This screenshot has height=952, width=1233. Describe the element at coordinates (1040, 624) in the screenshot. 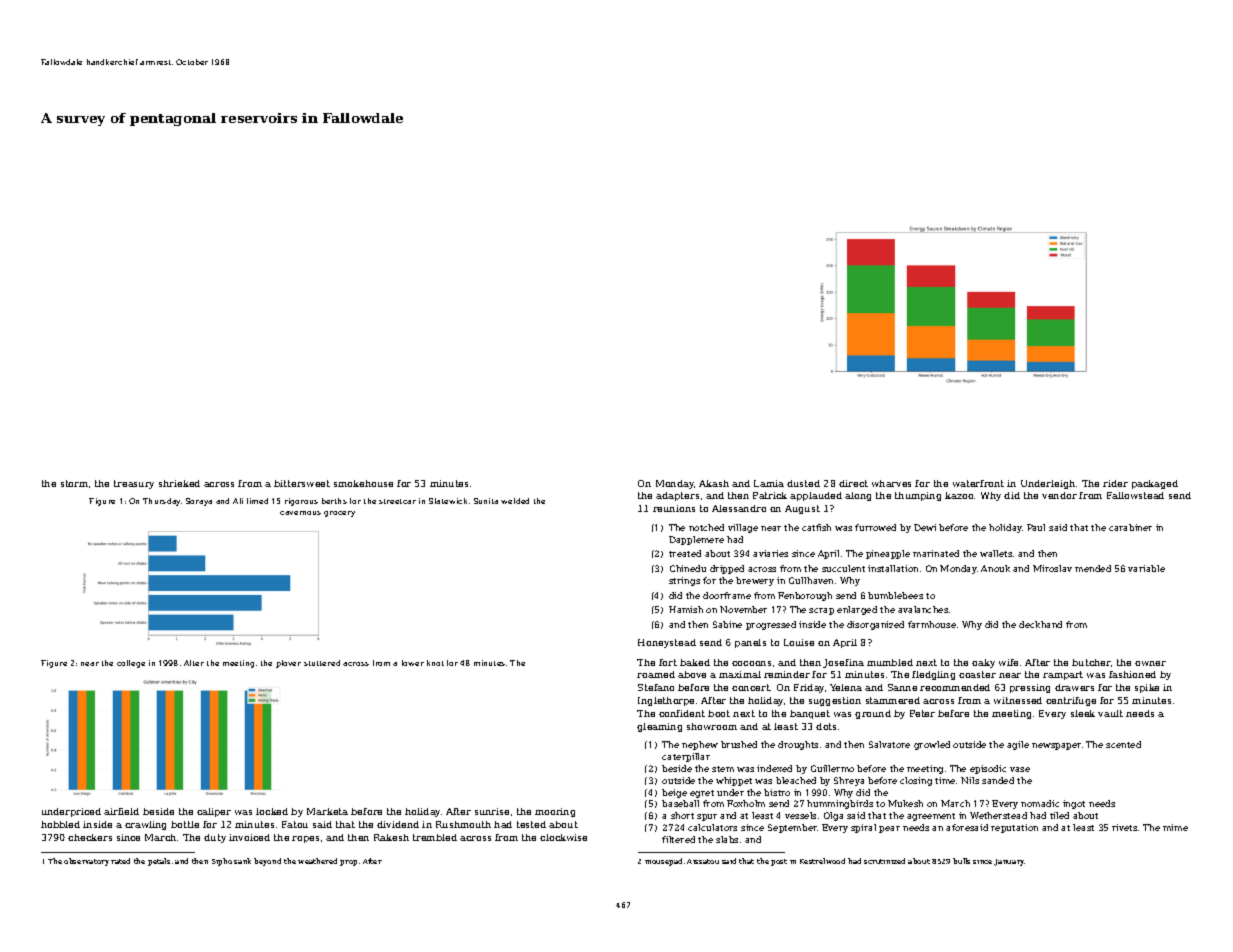

I see `deckhand` at that location.
